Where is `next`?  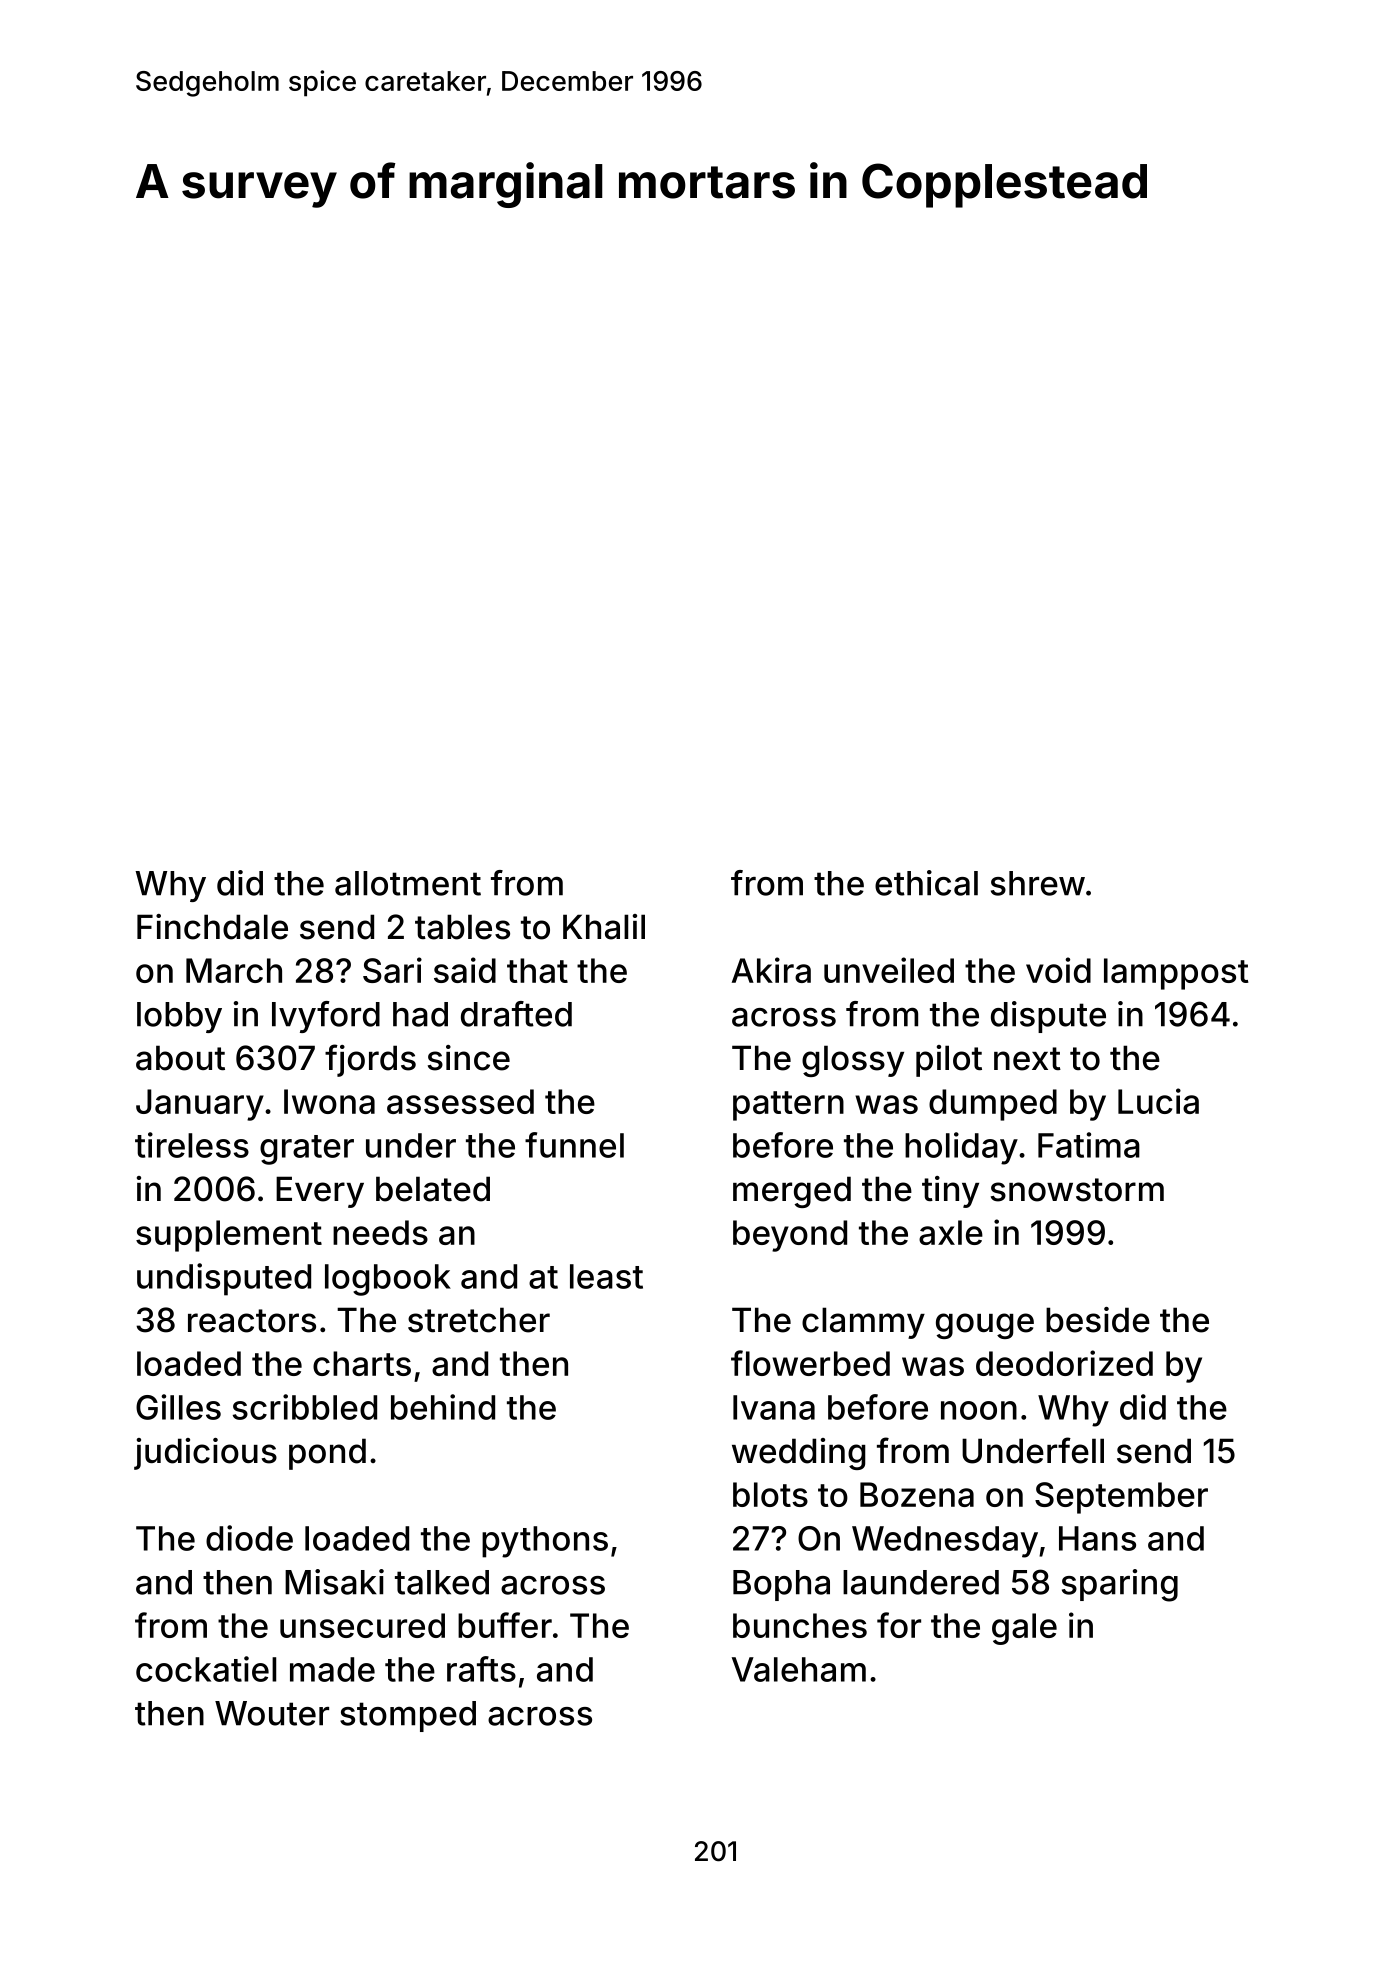 next is located at coordinates (1027, 1059).
